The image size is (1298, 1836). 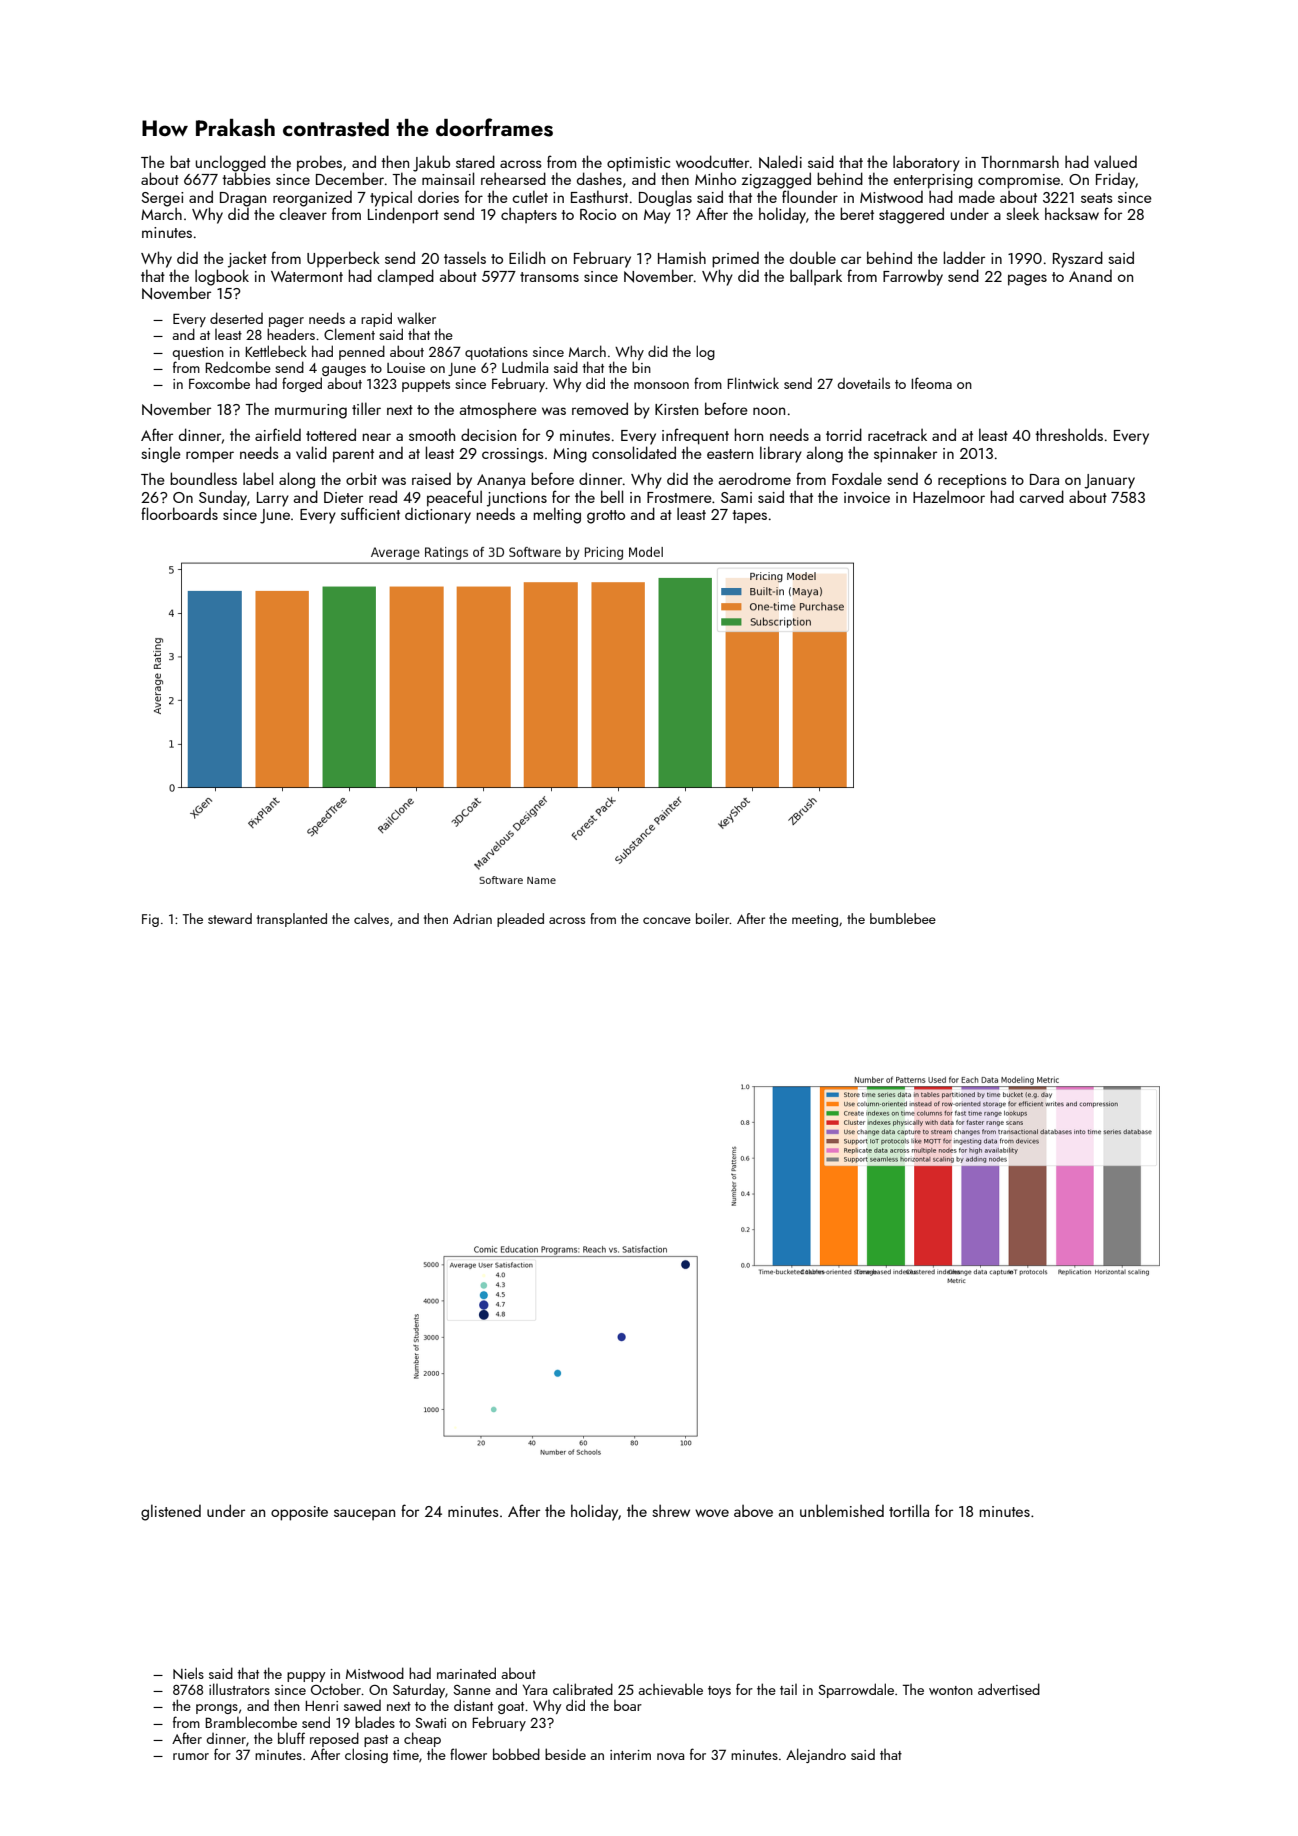 What do you see at coordinates (230, 918) in the image?
I see `steward` at bounding box center [230, 918].
